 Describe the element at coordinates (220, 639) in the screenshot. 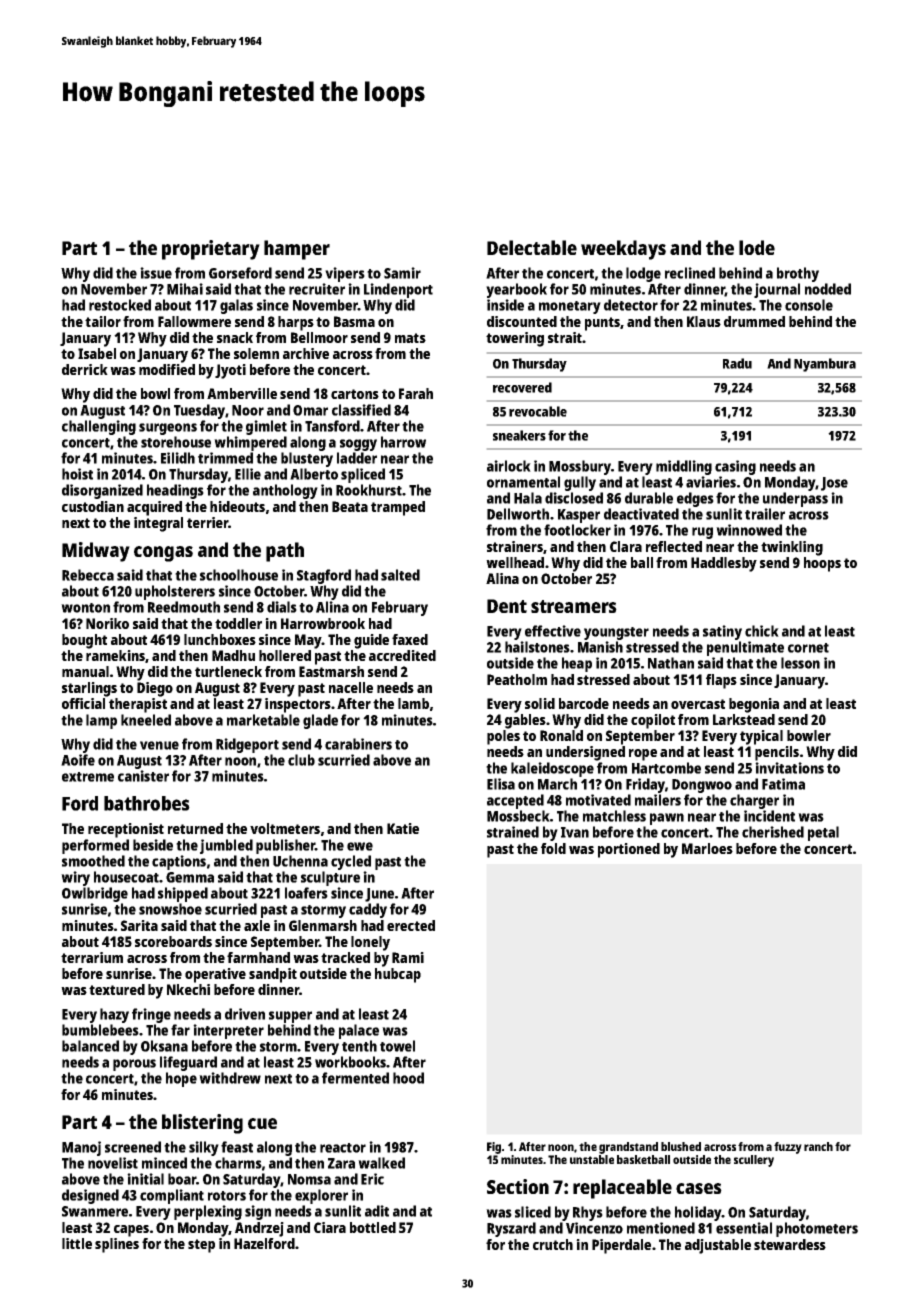

I see `lunchboxes` at that location.
